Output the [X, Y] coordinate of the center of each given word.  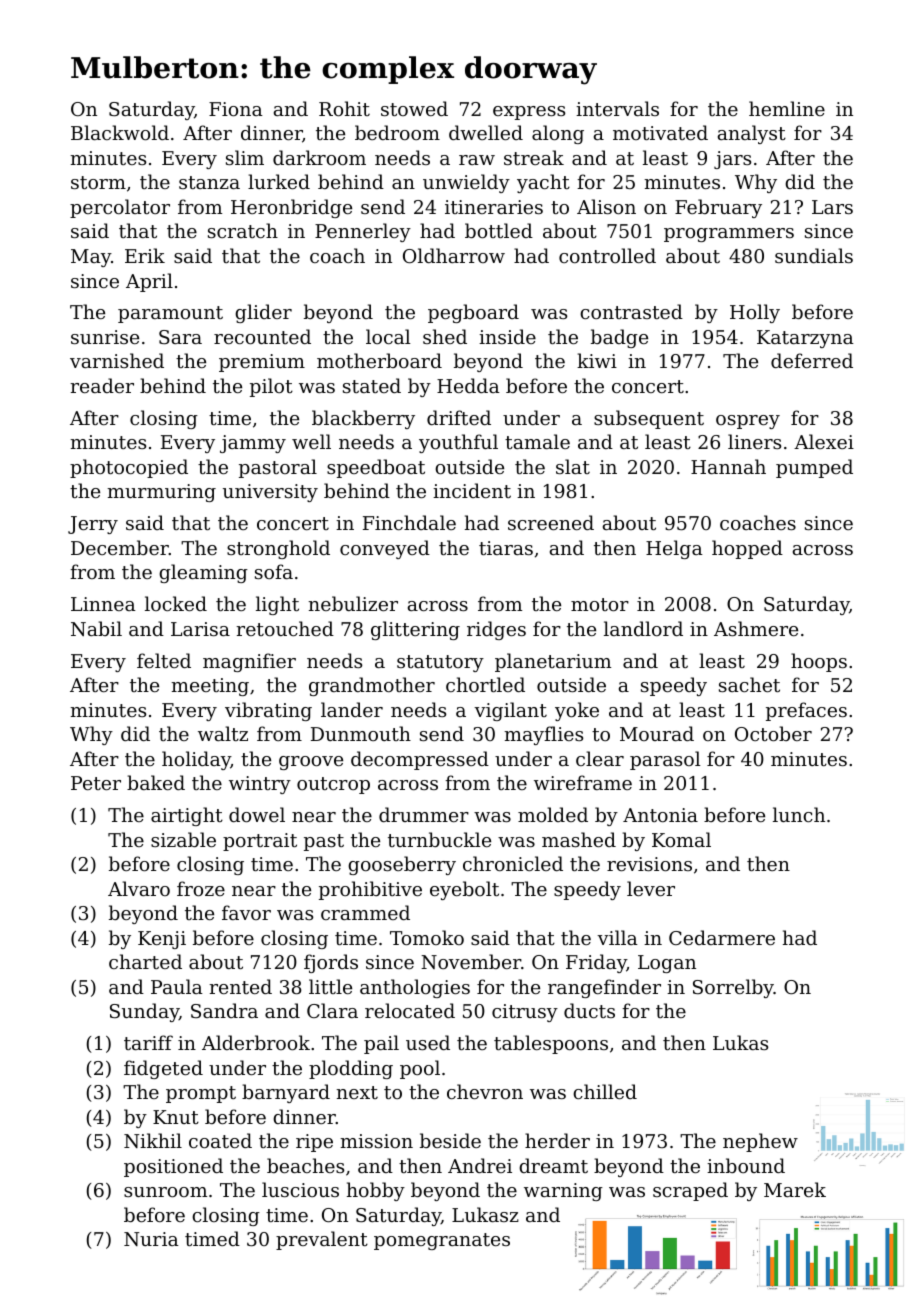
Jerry [93, 525]
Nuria [151, 1239]
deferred [812, 360]
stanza [209, 182]
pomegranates [442, 1241]
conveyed [385, 549]
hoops [819, 662]
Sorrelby [733, 988]
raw [477, 160]
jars [732, 160]
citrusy [525, 1013]
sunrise [105, 337]
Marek [795, 1189]
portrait [260, 842]
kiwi [597, 360]
